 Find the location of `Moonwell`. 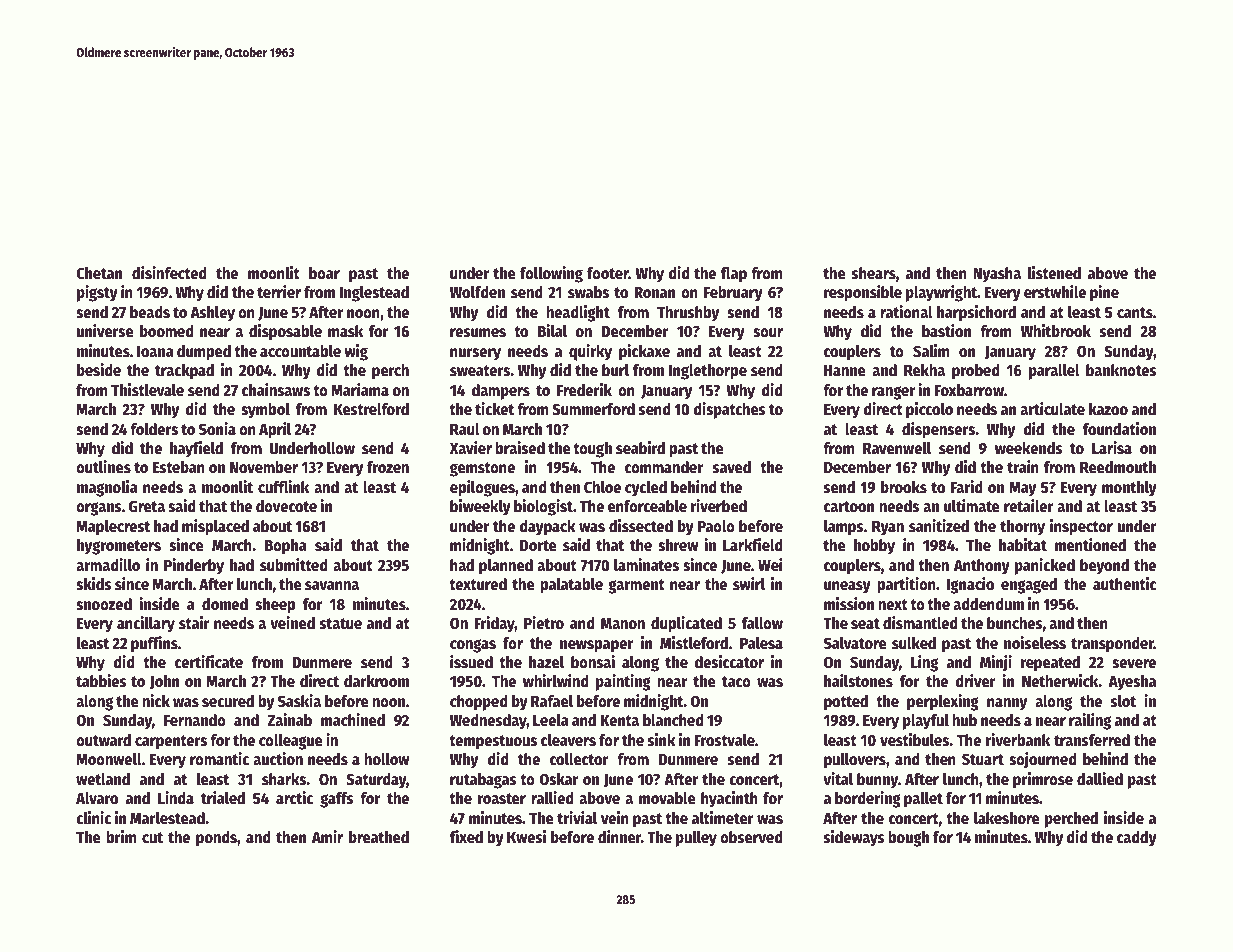

Moonwell is located at coordinates (109, 759).
